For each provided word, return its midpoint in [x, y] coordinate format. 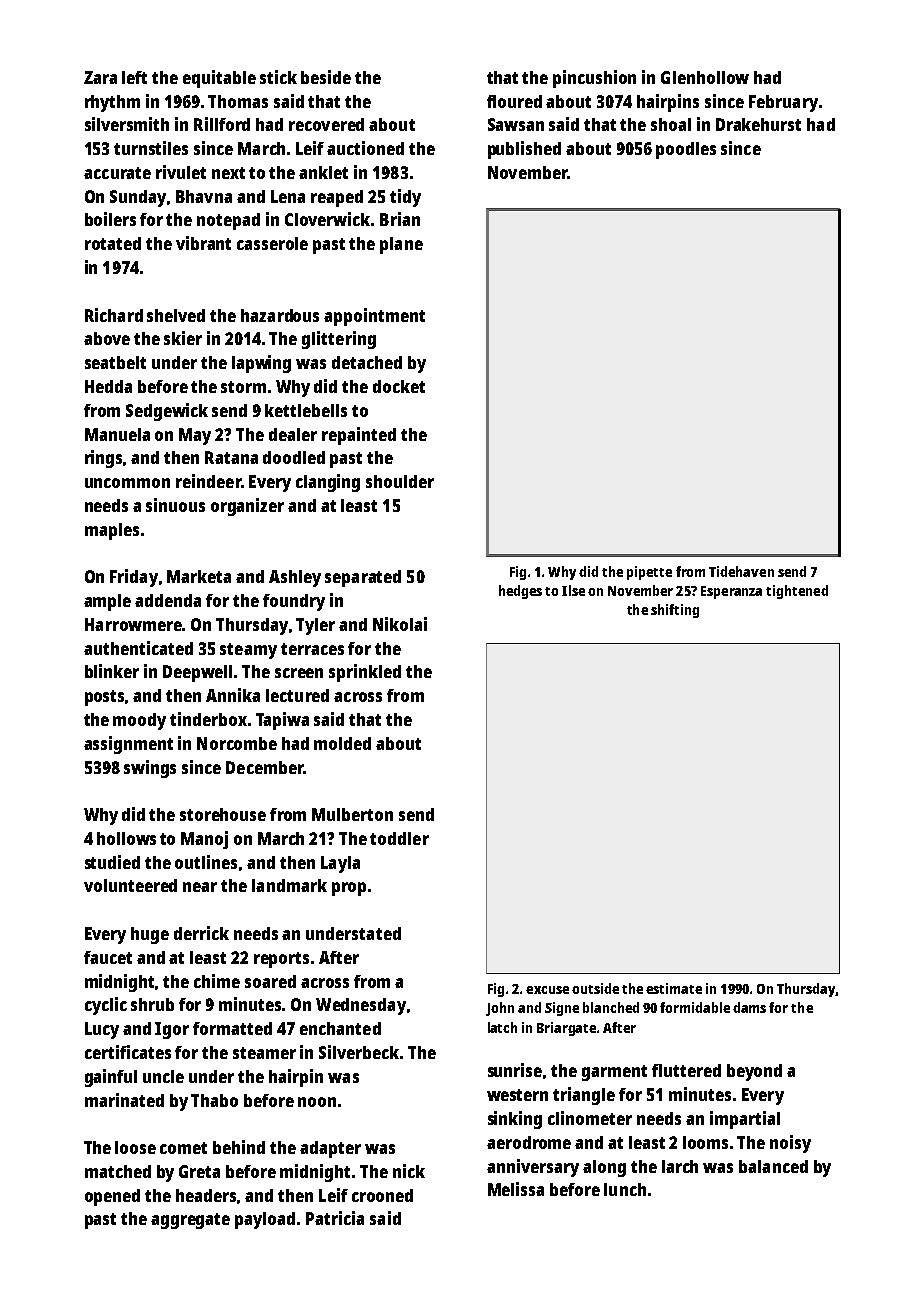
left [134, 77]
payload [265, 1220]
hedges [520, 592]
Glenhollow [705, 77]
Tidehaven [741, 571]
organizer [247, 507]
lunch [625, 1189]
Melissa [516, 1189]
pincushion [594, 79]
